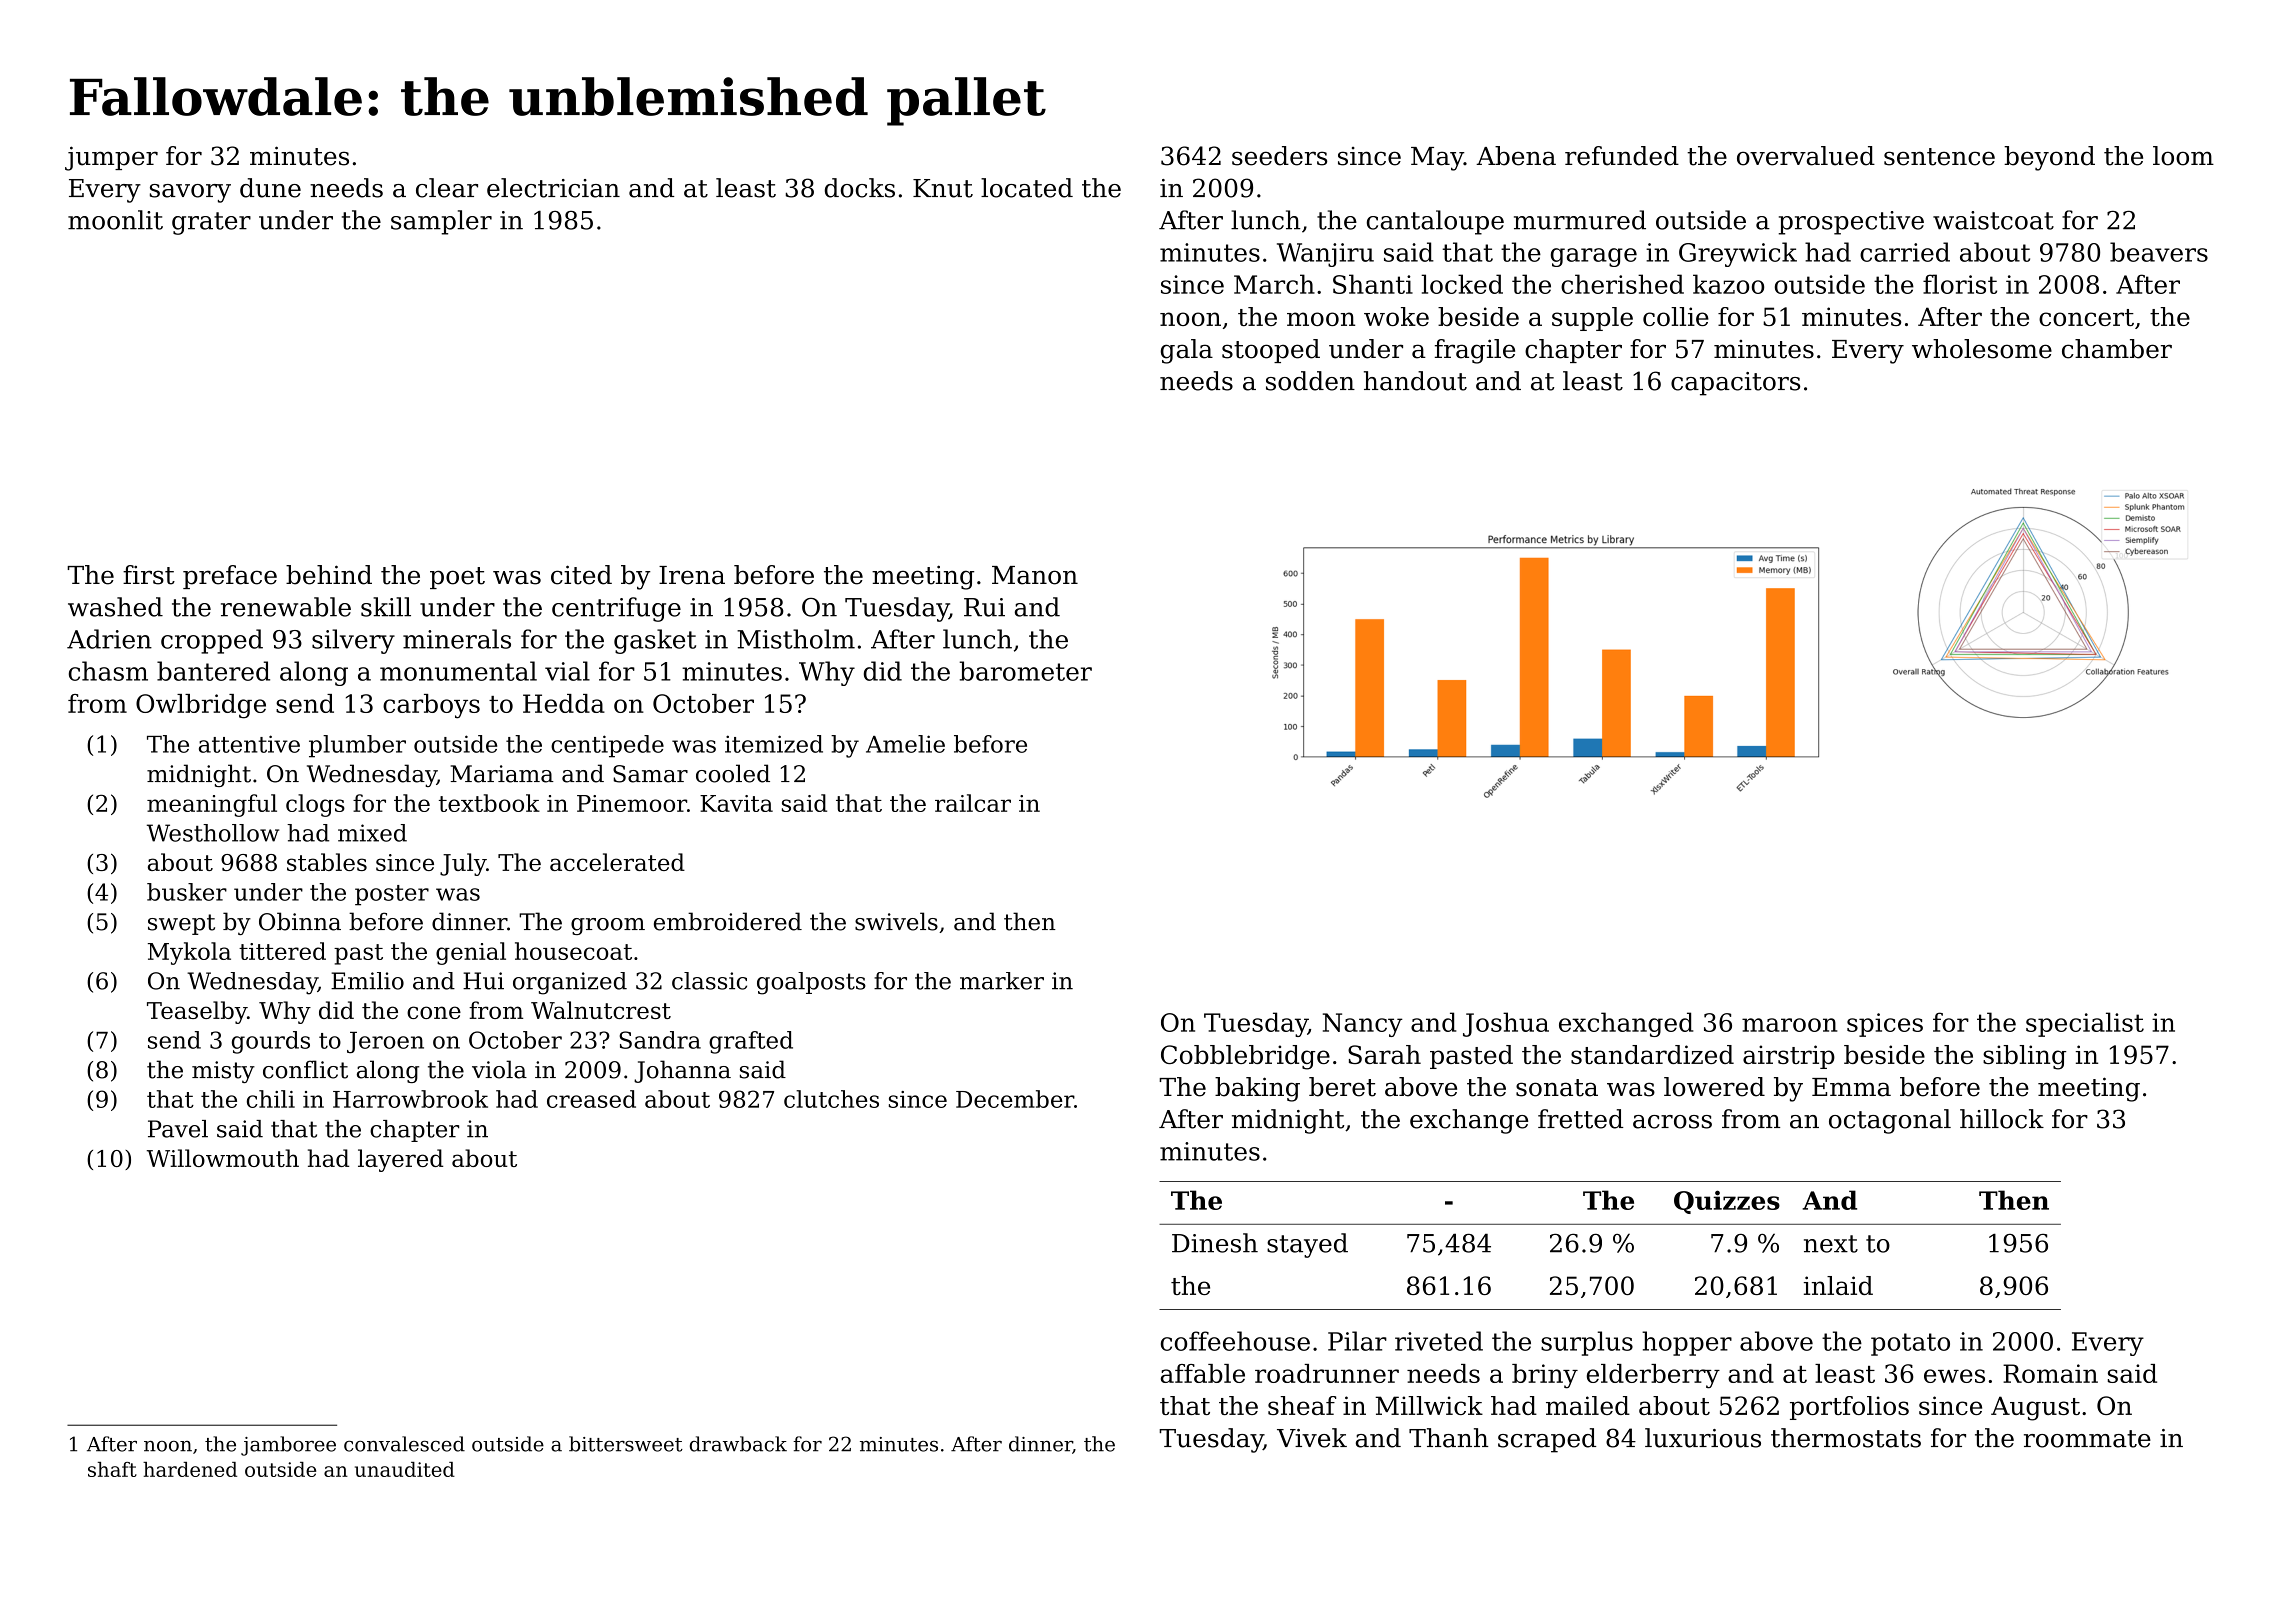  What do you see at coordinates (1890, 1121) in the screenshot?
I see `octagonal` at bounding box center [1890, 1121].
